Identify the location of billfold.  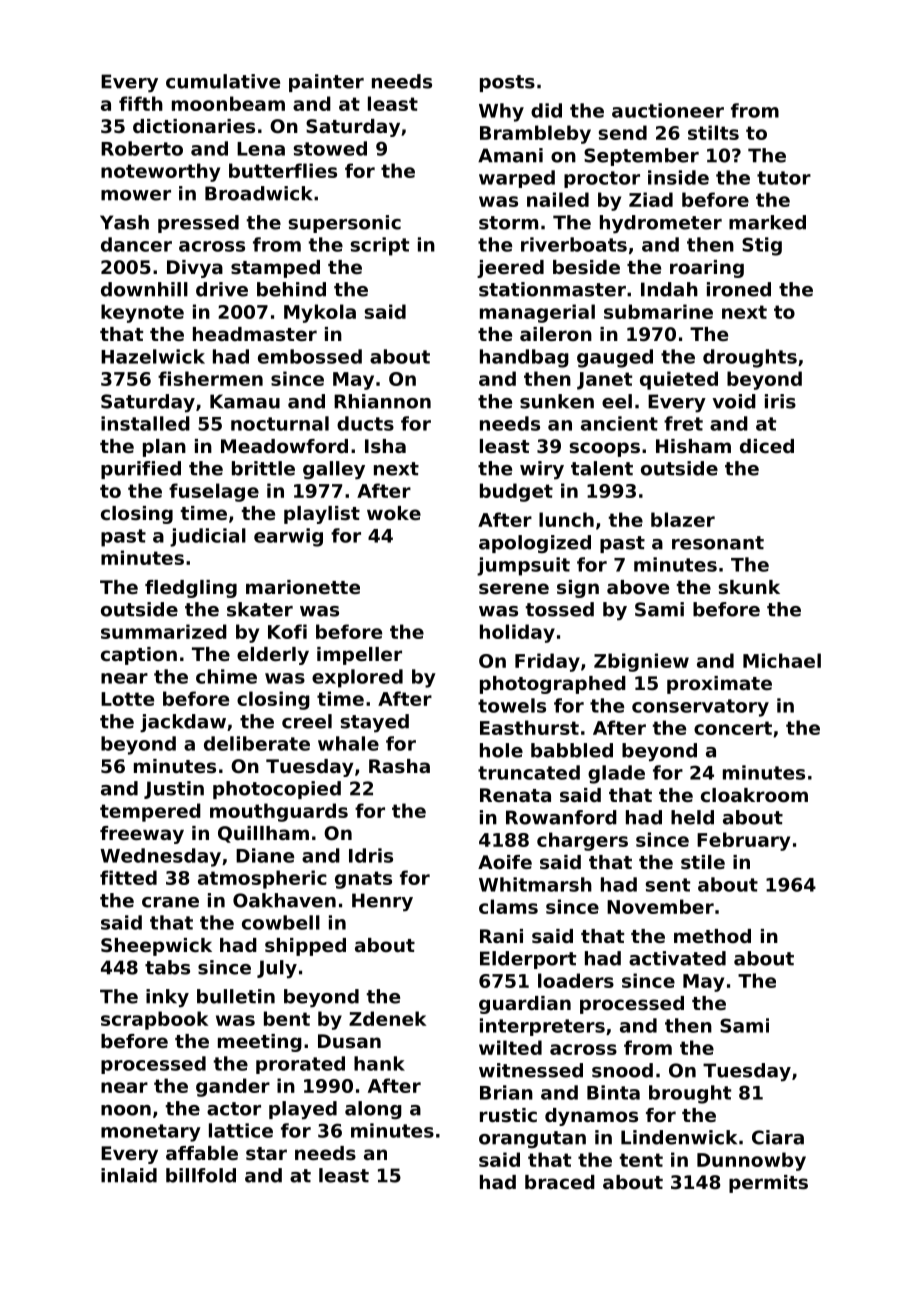
(201, 1175).
